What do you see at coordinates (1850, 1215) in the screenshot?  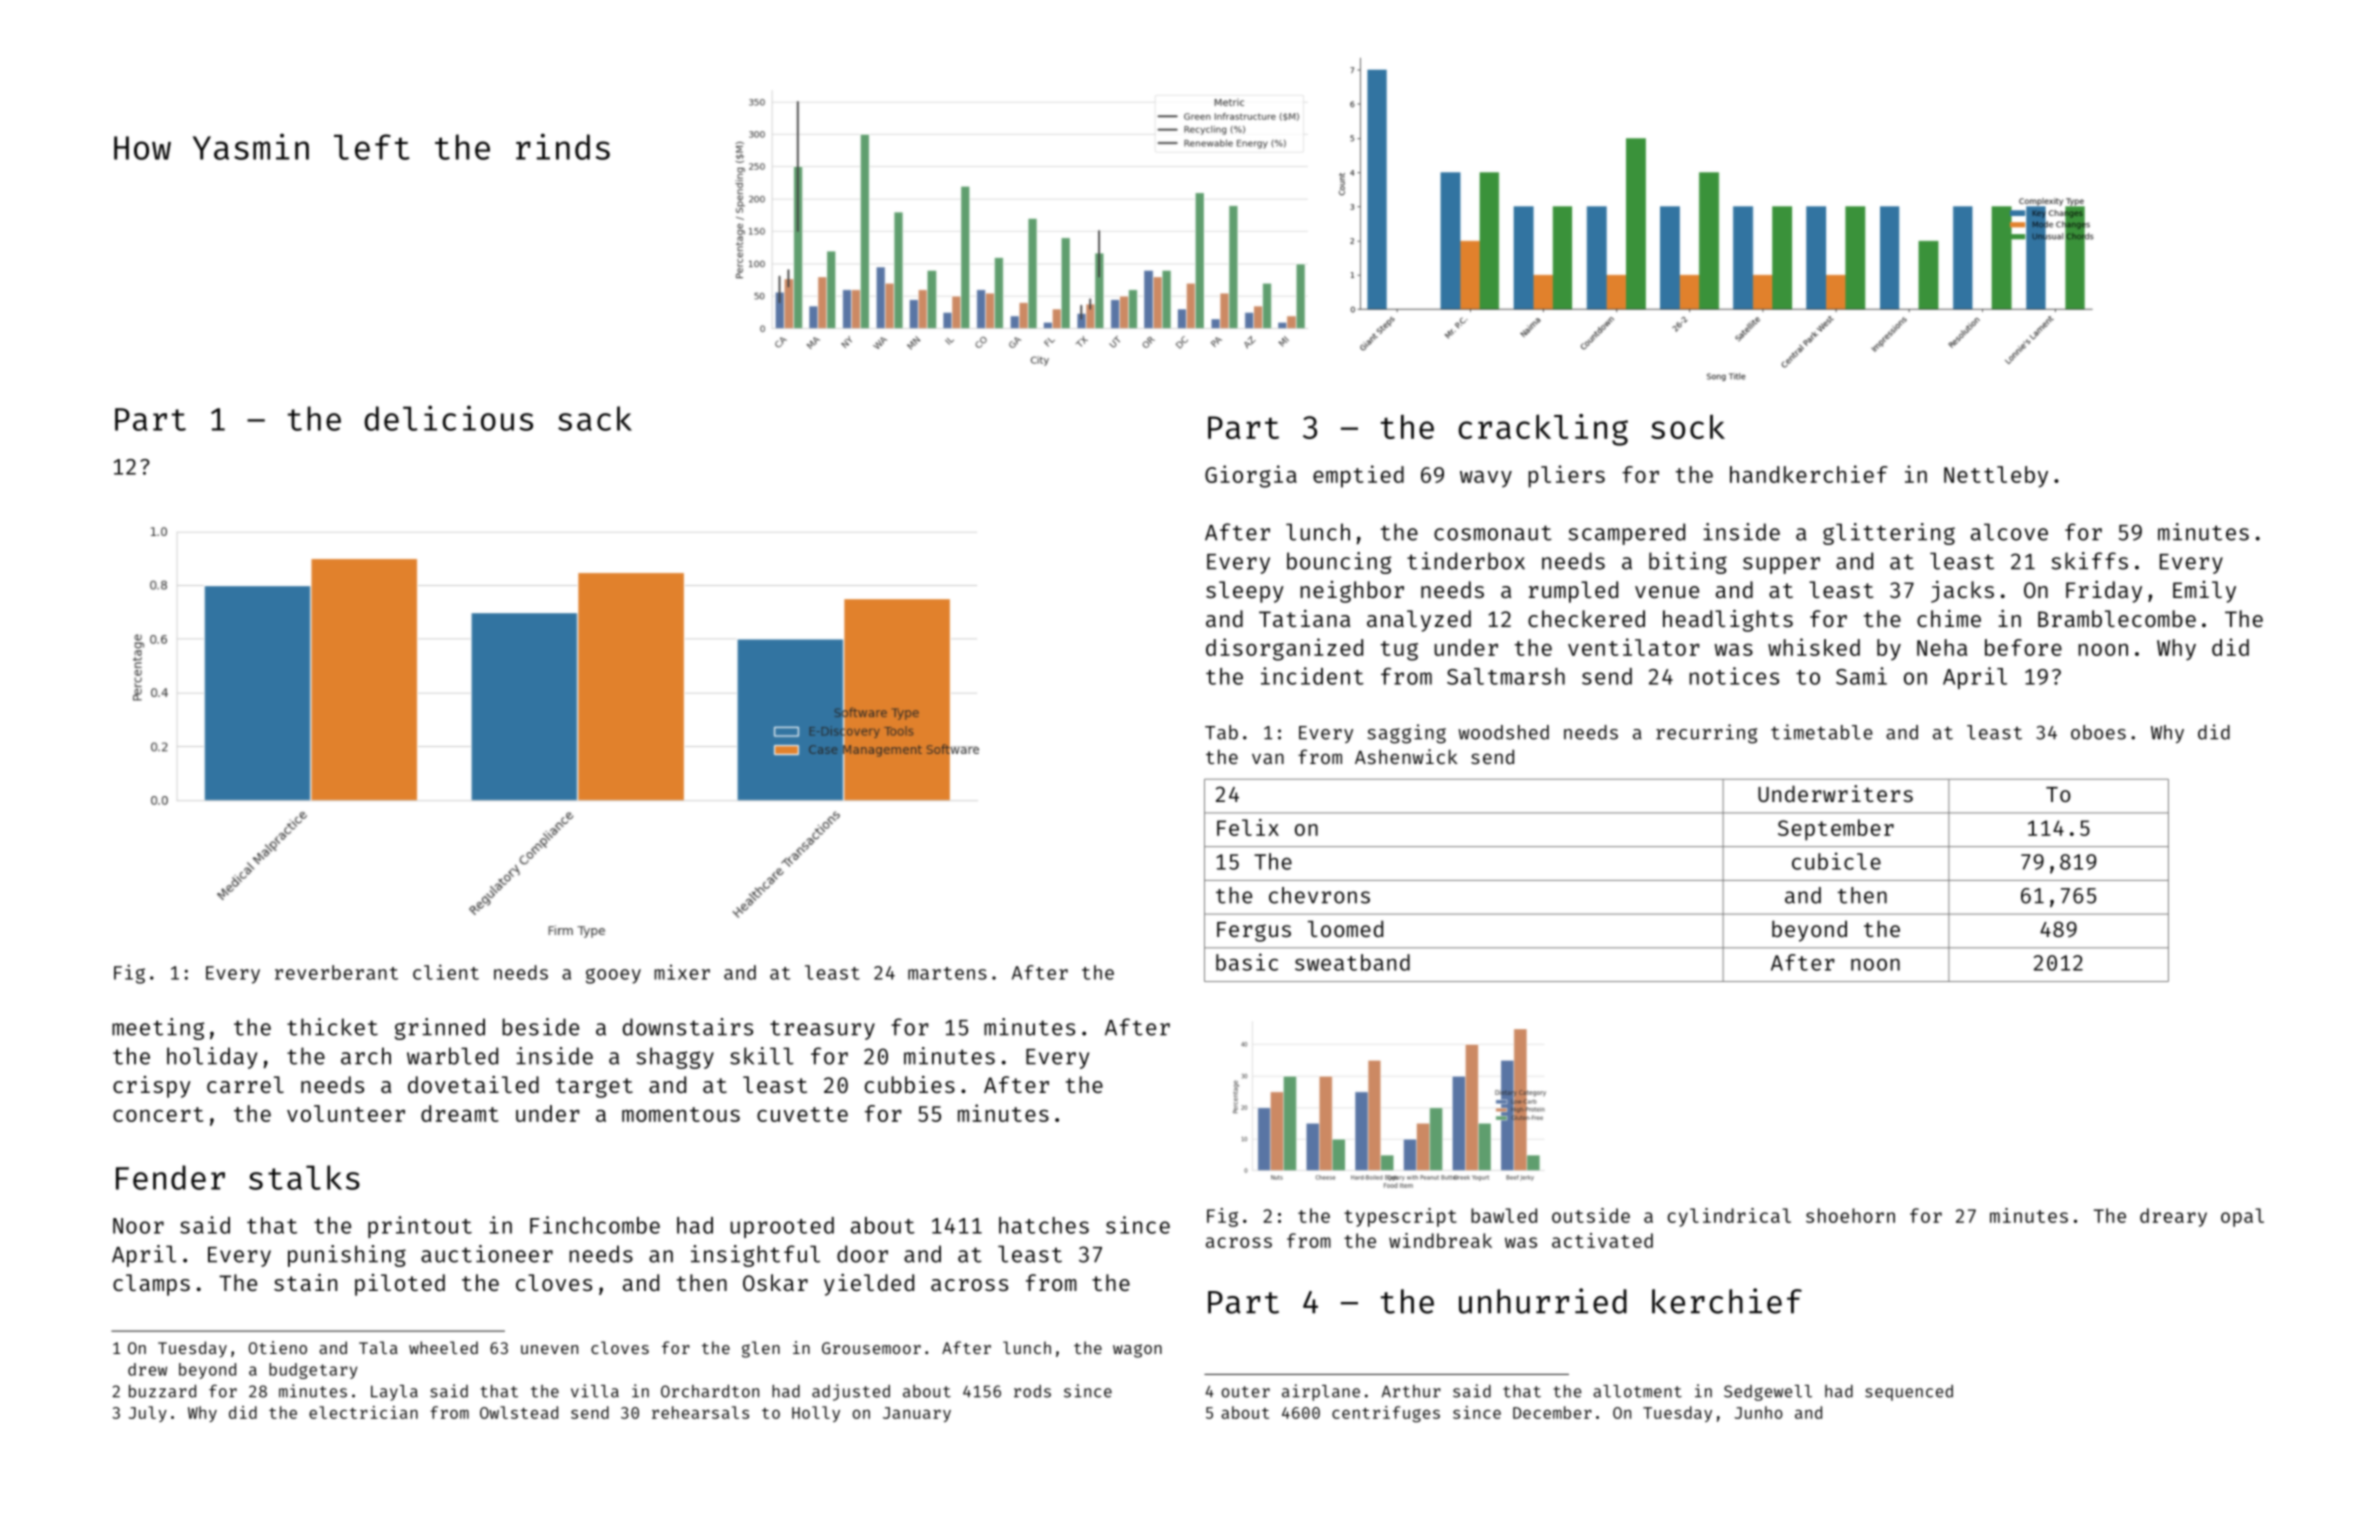 I see `shoehorn` at bounding box center [1850, 1215].
